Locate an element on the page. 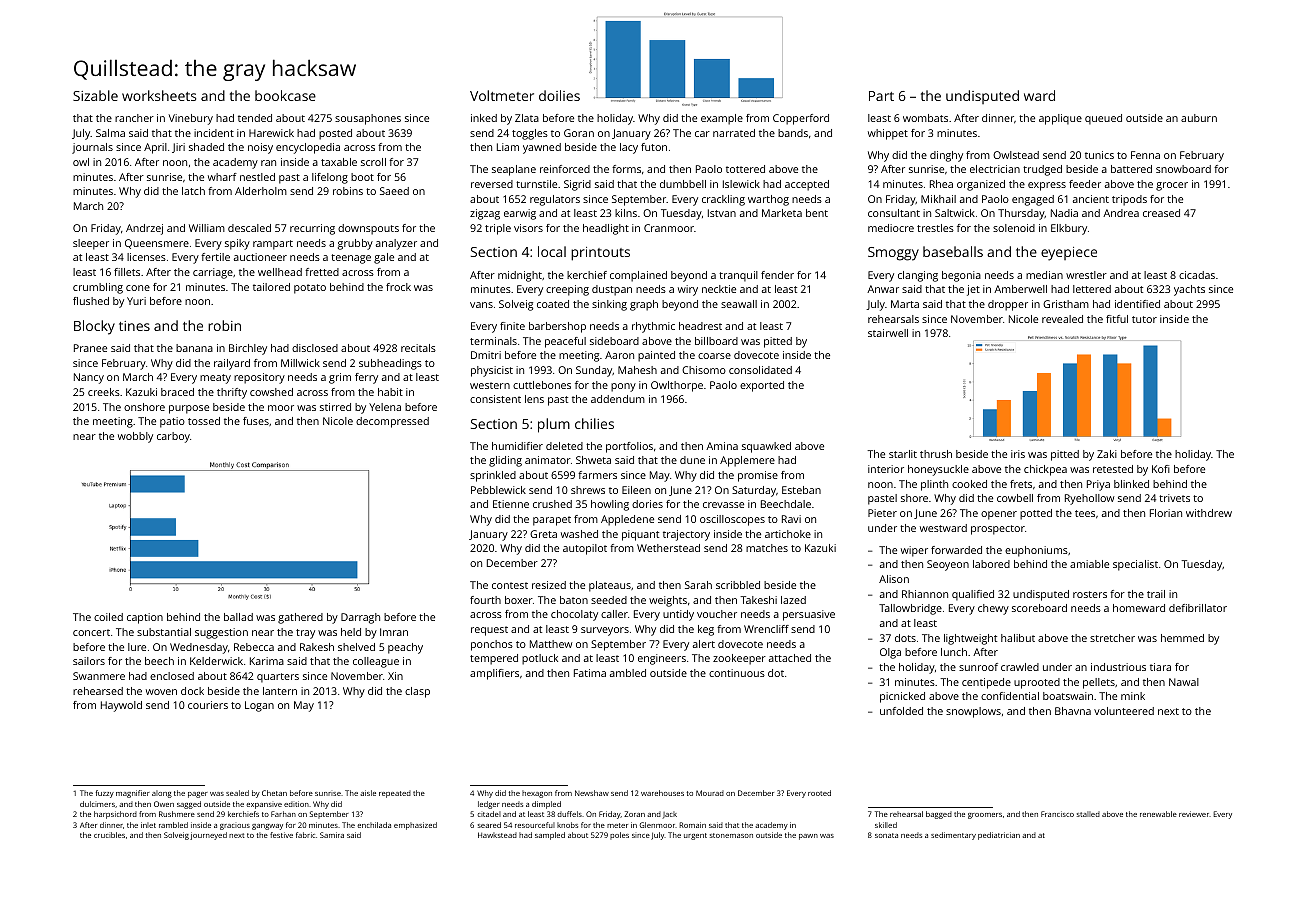 This document has height=924, width=1308. Salma is located at coordinates (110, 133).
